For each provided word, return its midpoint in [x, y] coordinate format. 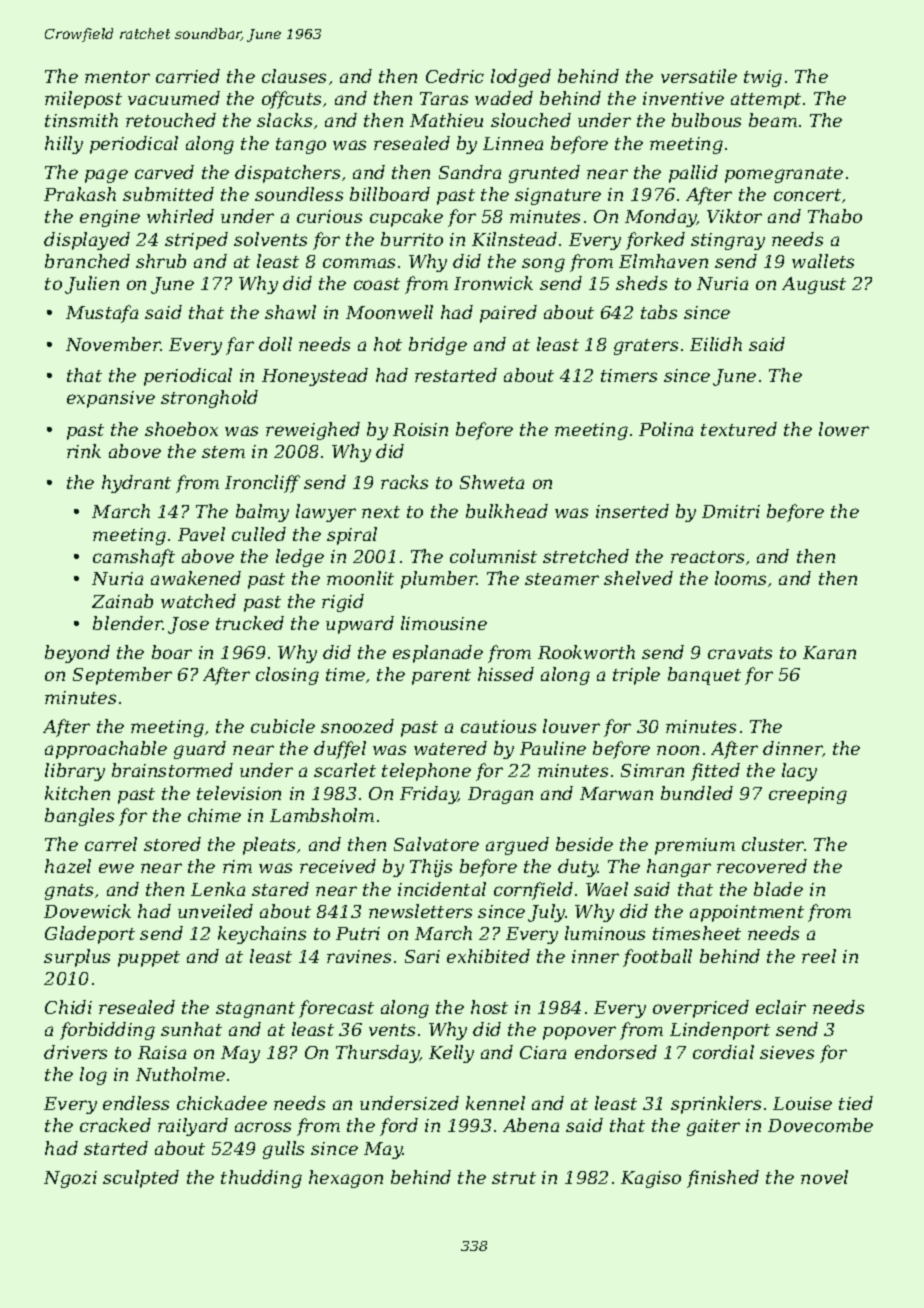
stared [280, 889]
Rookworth [586, 652]
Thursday [378, 1054]
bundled [697, 793]
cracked [115, 1125]
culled [259, 534]
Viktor [734, 216]
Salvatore [436, 844]
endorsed [616, 1052]
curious [329, 216]
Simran [652, 770]
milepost [83, 100]
